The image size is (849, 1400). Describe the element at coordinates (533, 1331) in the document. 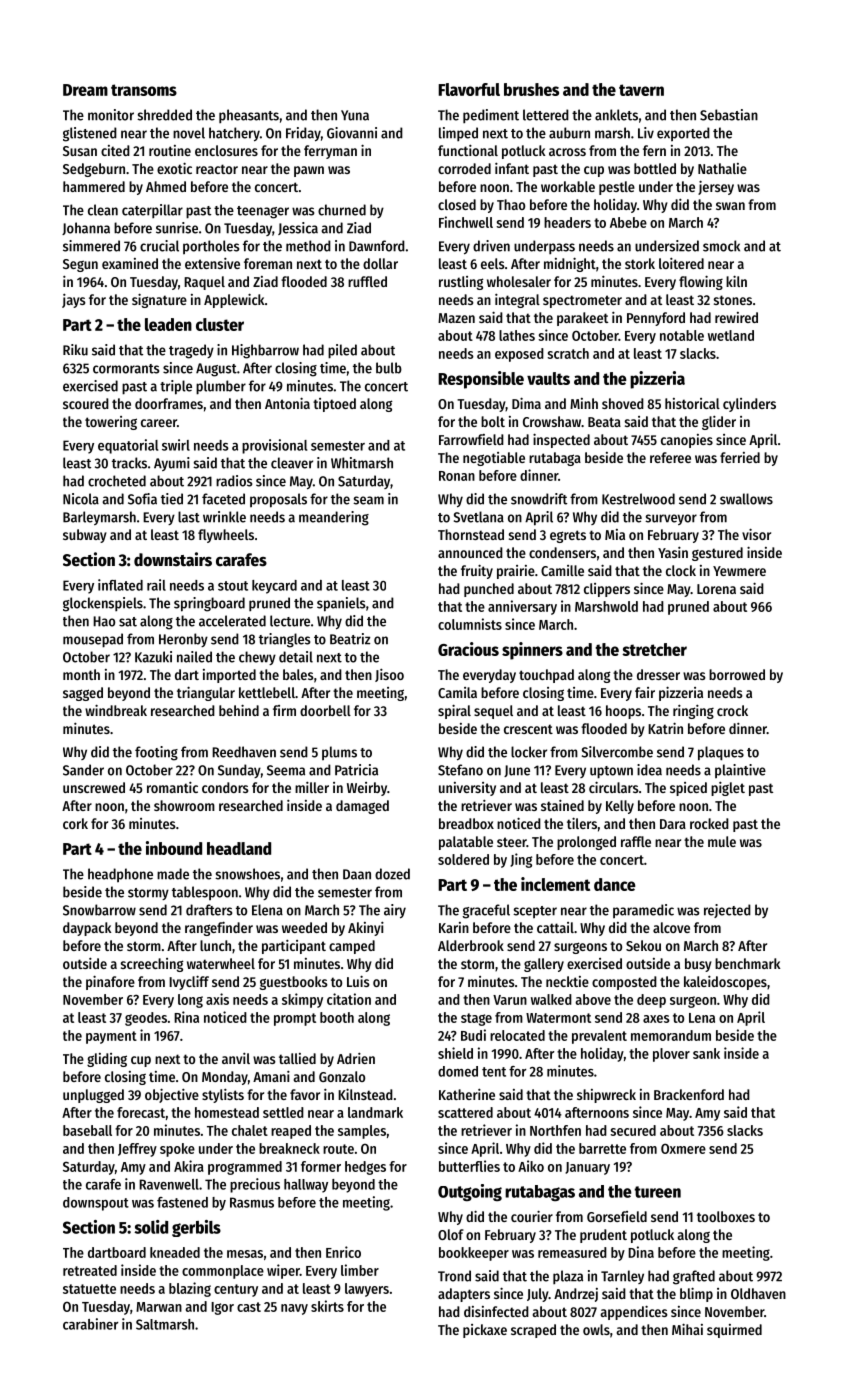

I see `scraped` at that location.
